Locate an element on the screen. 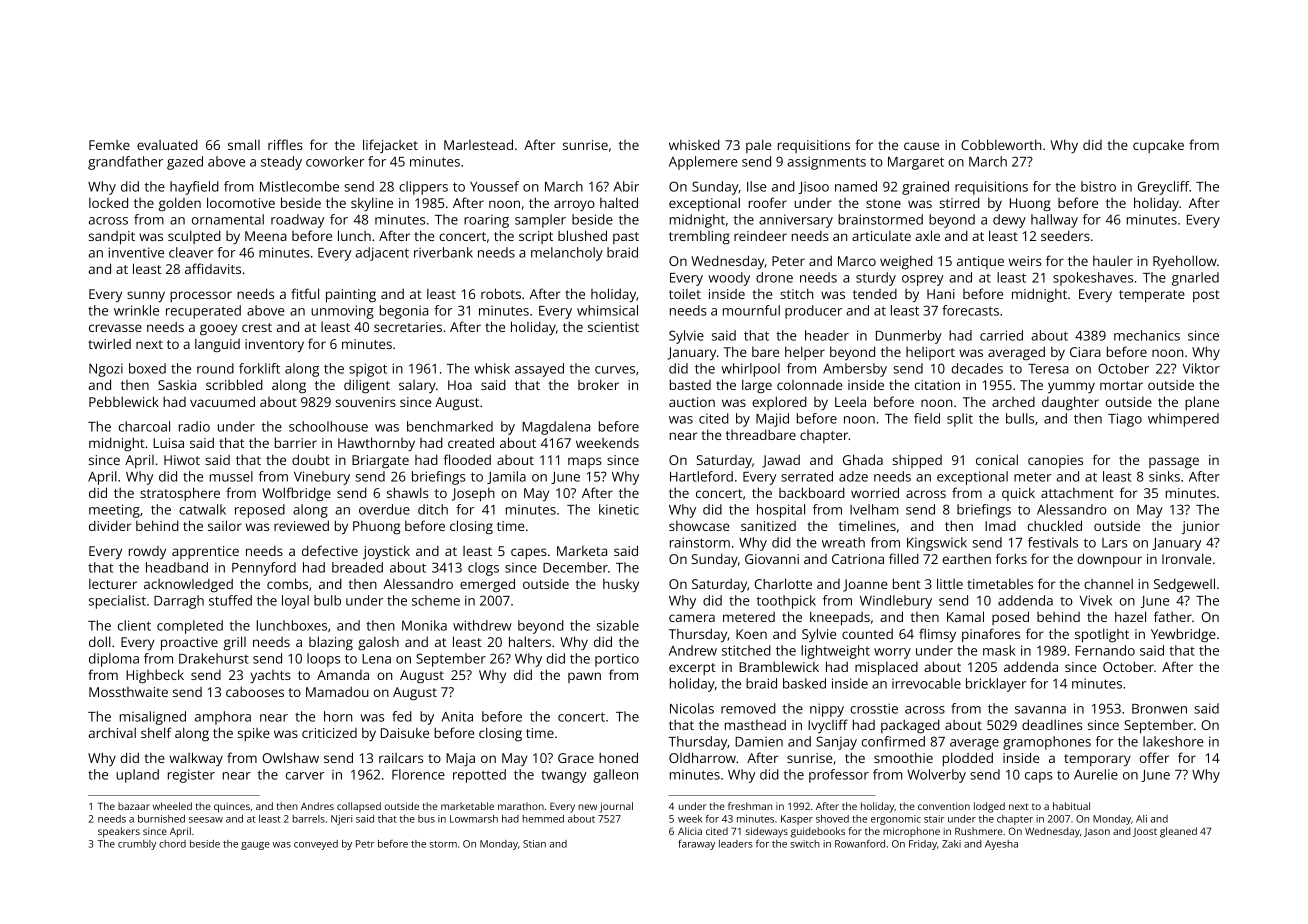 This screenshot has height=924, width=1308. conveyed is located at coordinates (316, 845).
